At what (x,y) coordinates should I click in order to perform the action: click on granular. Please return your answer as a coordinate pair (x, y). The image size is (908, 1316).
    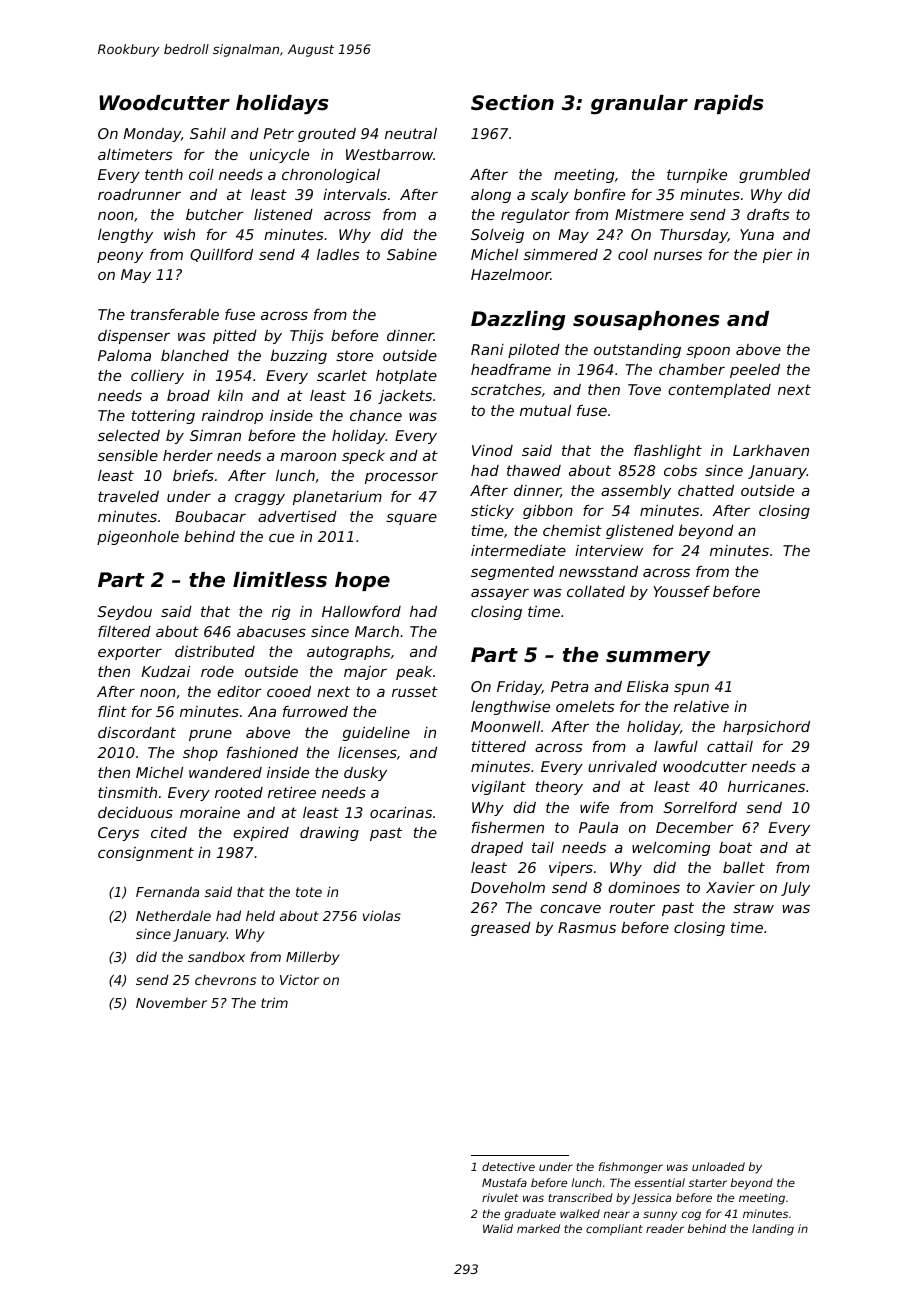
    Looking at the image, I should click on (639, 105).
